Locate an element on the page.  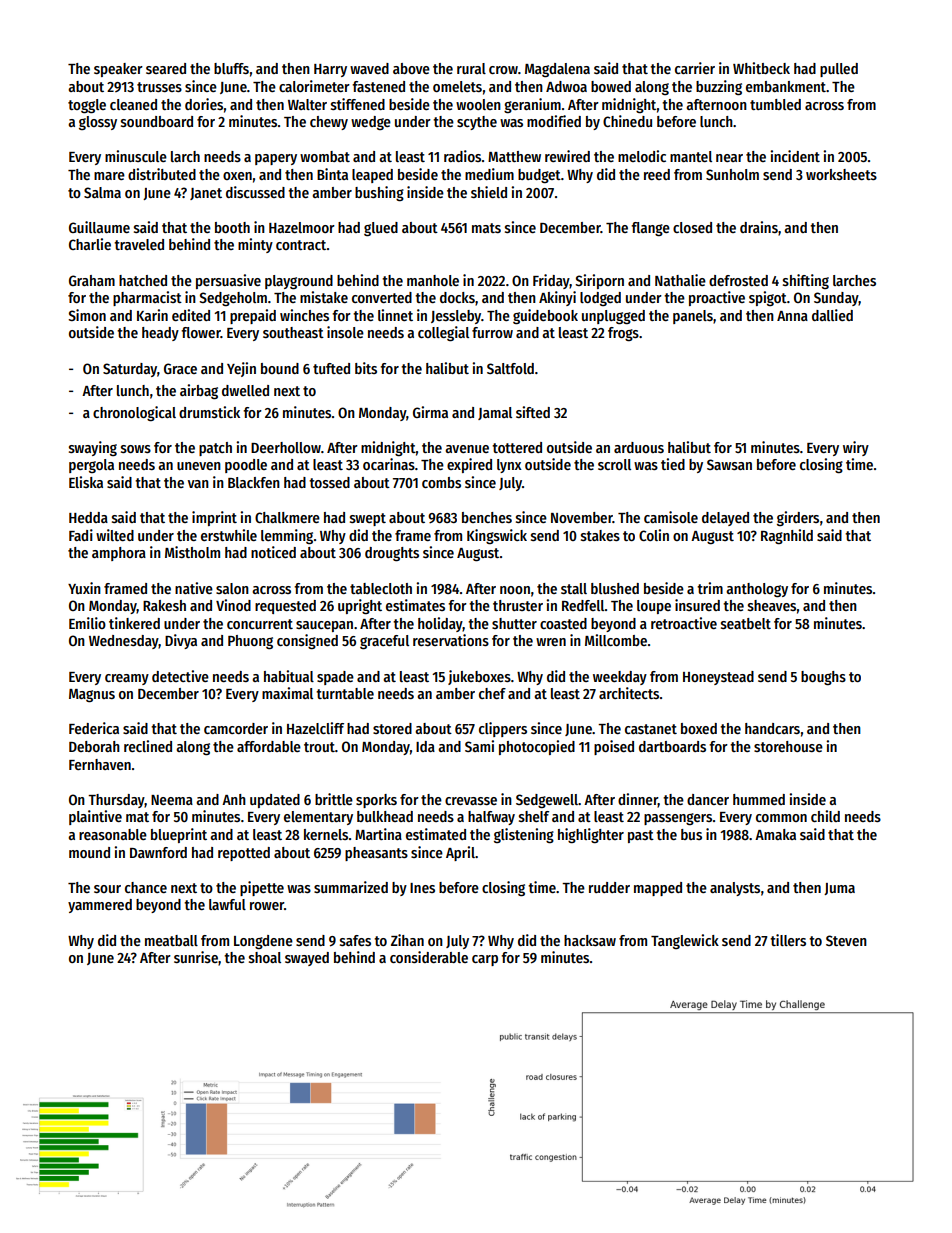
plaintive is located at coordinates (95, 817).
